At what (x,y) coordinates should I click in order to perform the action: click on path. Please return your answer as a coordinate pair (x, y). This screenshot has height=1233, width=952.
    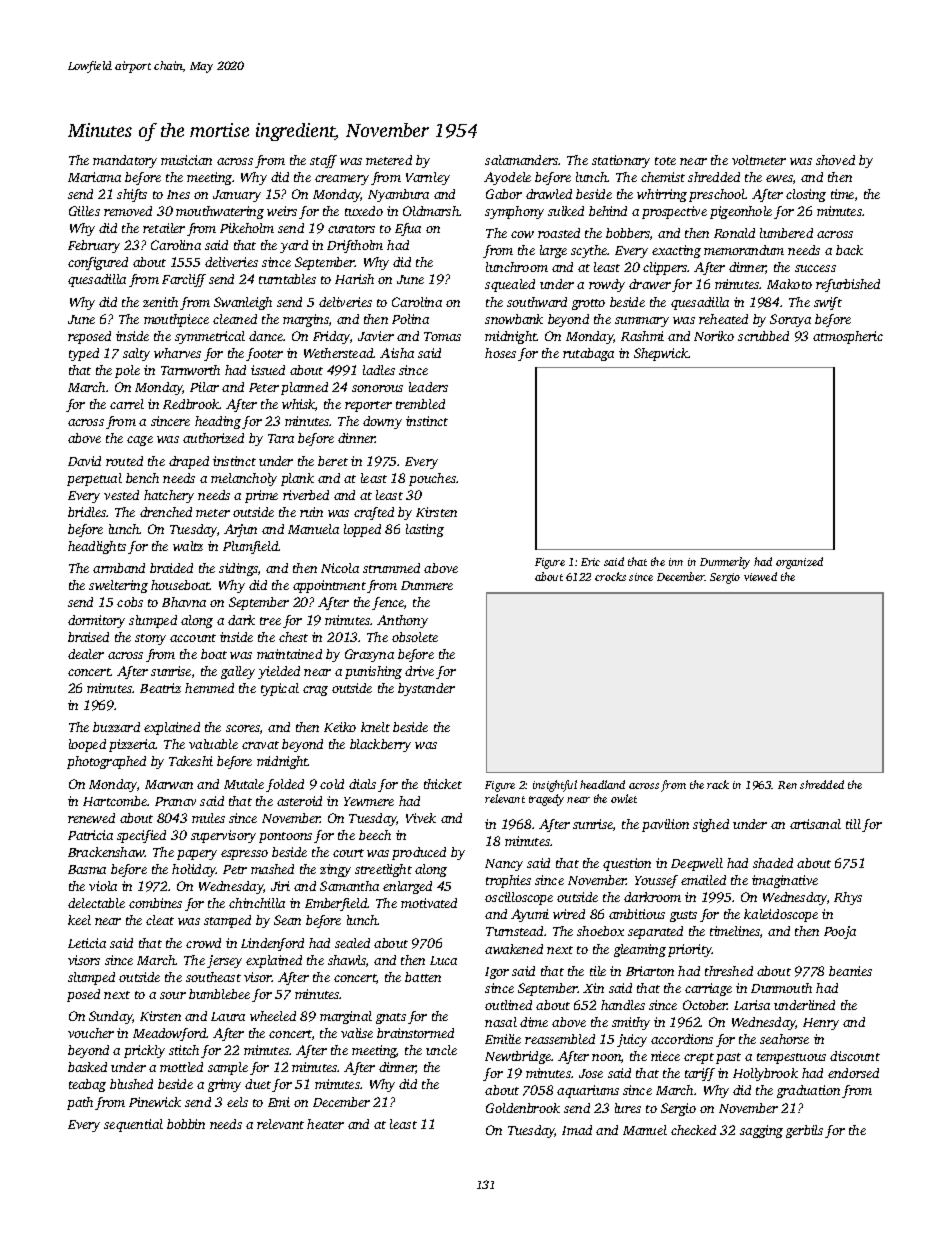
    Looking at the image, I should click on (80, 1103).
